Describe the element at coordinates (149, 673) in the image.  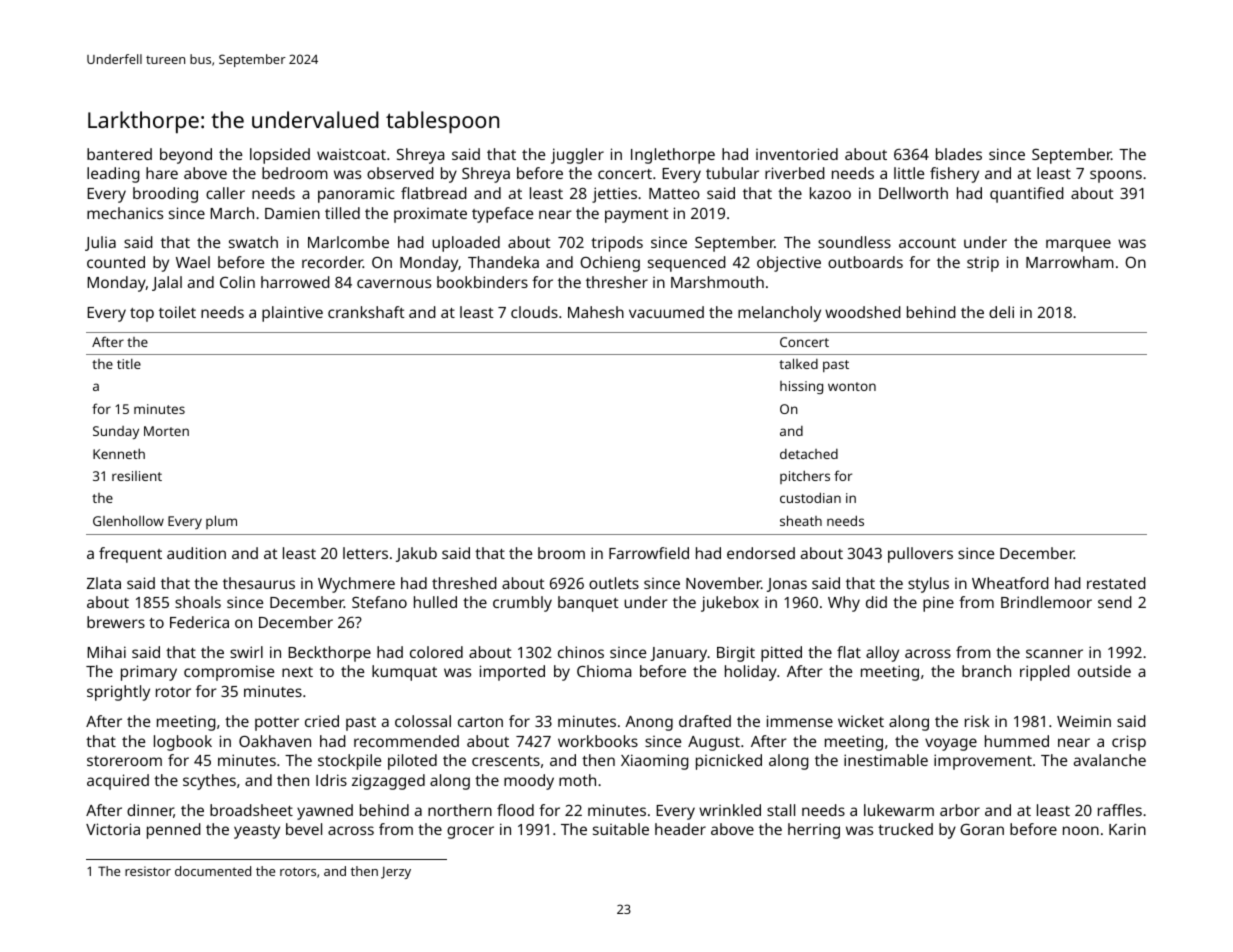
I see `primary` at that location.
